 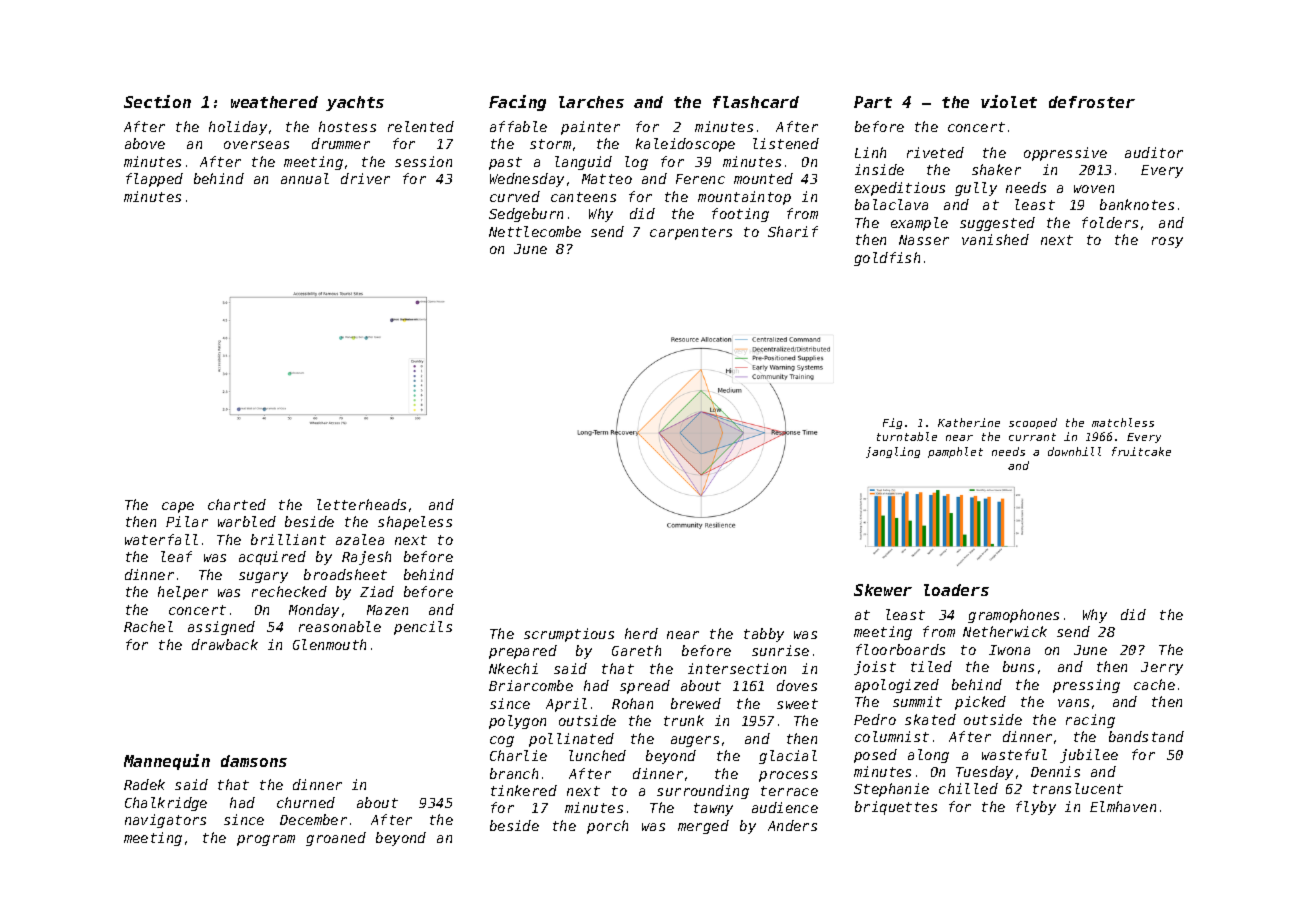 What do you see at coordinates (583, 163) in the image?
I see `languid` at bounding box center [583, 163].
